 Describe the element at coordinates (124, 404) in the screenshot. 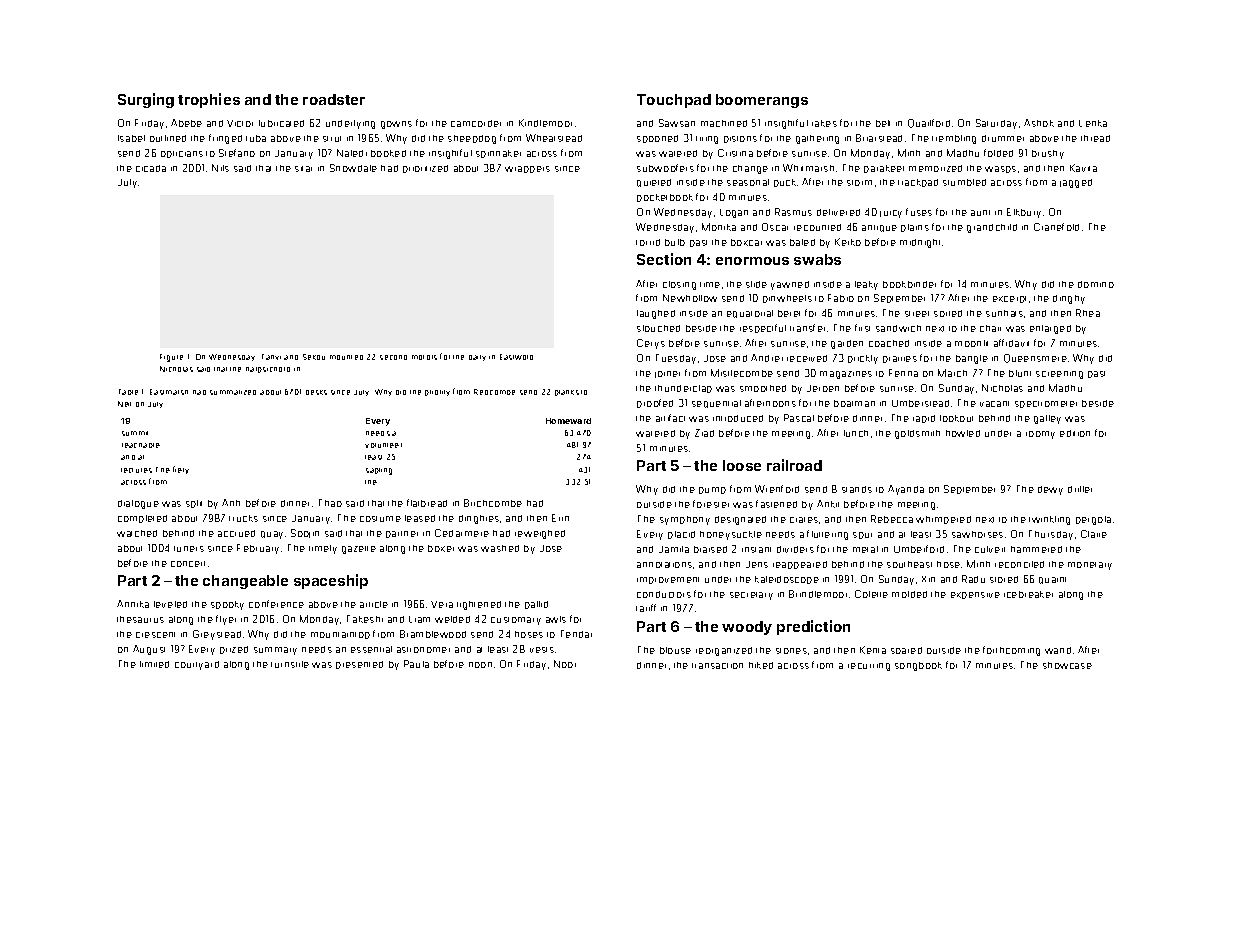

I see `Neil` at that location.
